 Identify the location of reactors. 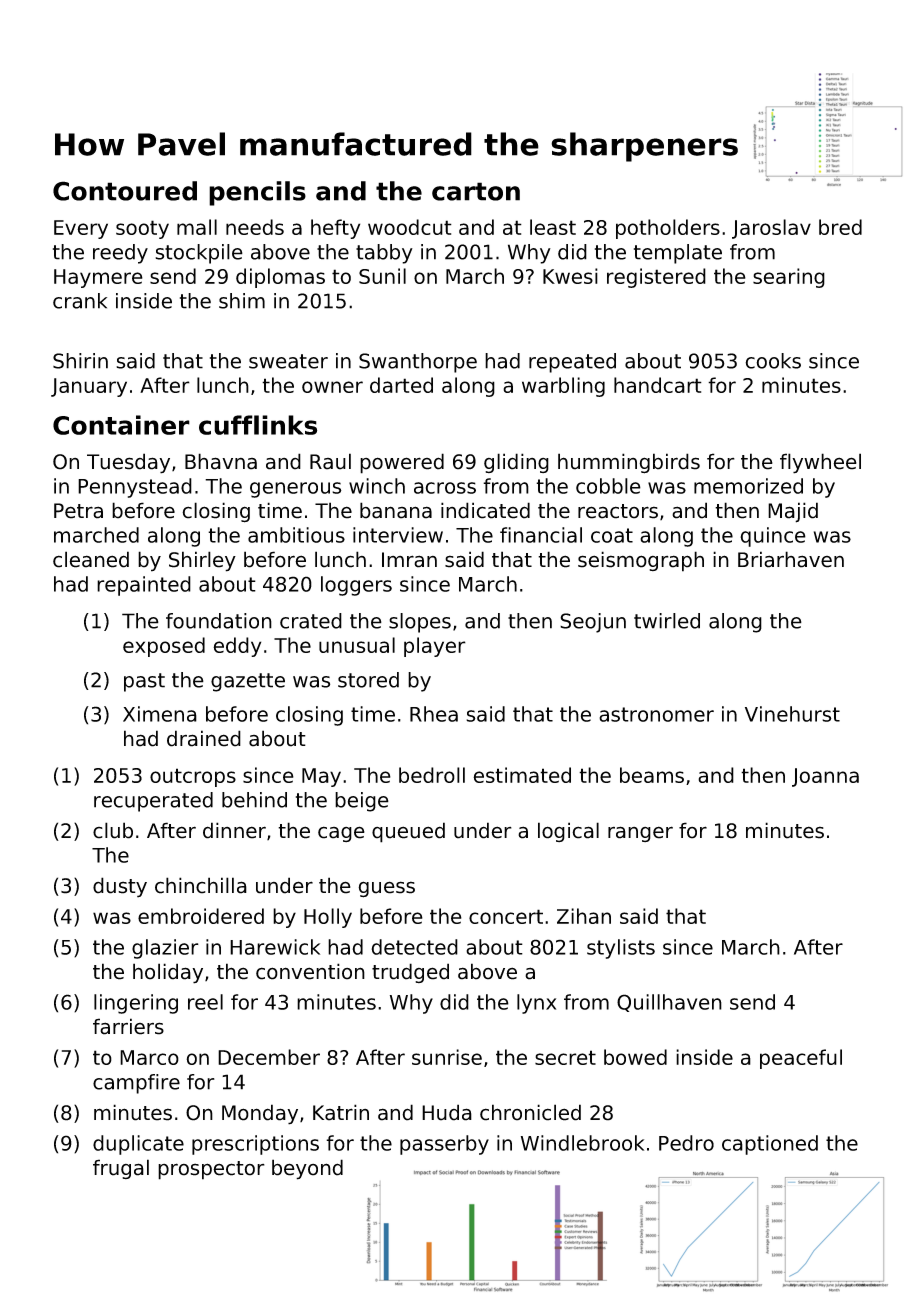
(618, 511).
